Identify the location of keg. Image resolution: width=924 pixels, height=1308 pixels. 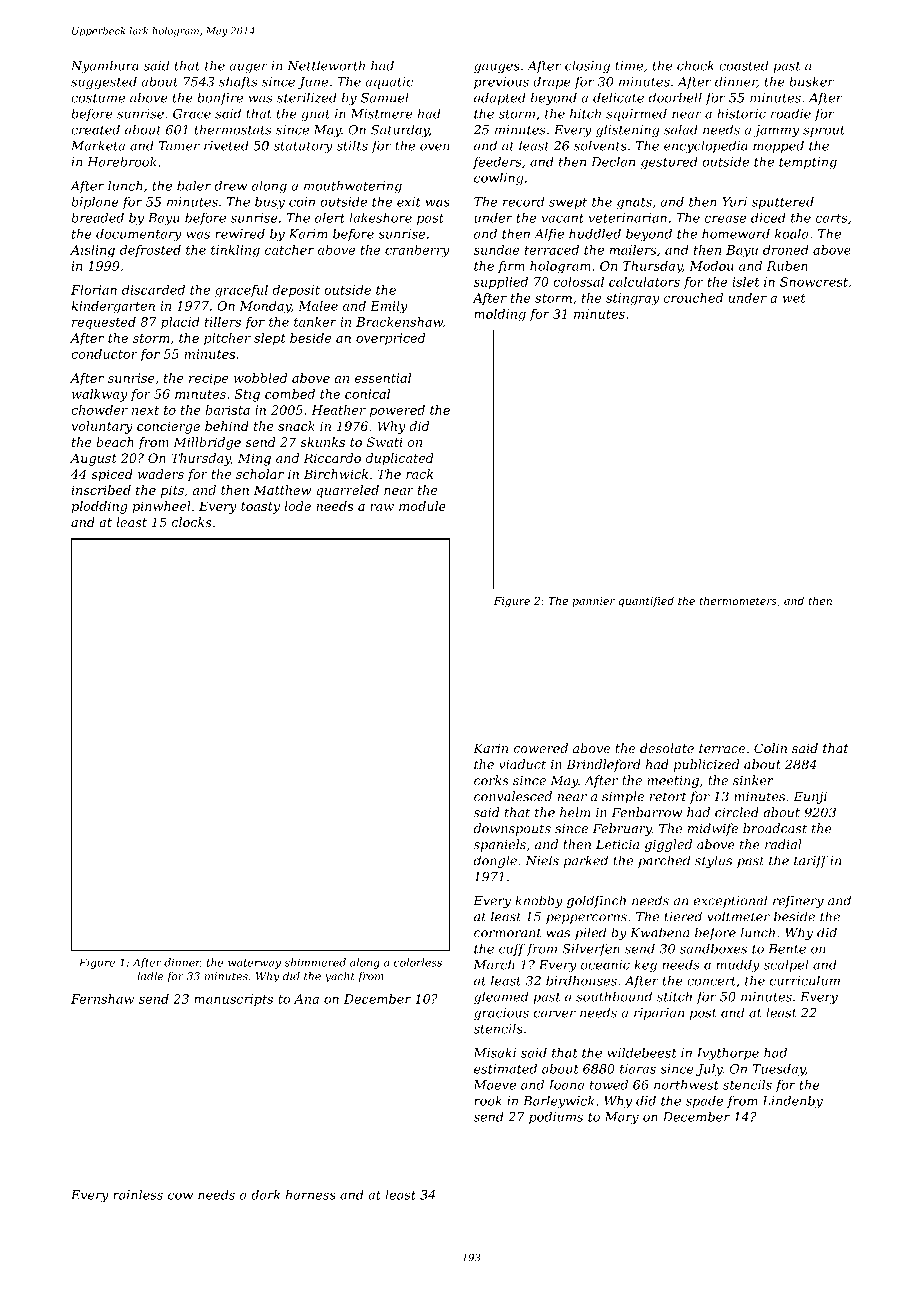
(645, 965).
